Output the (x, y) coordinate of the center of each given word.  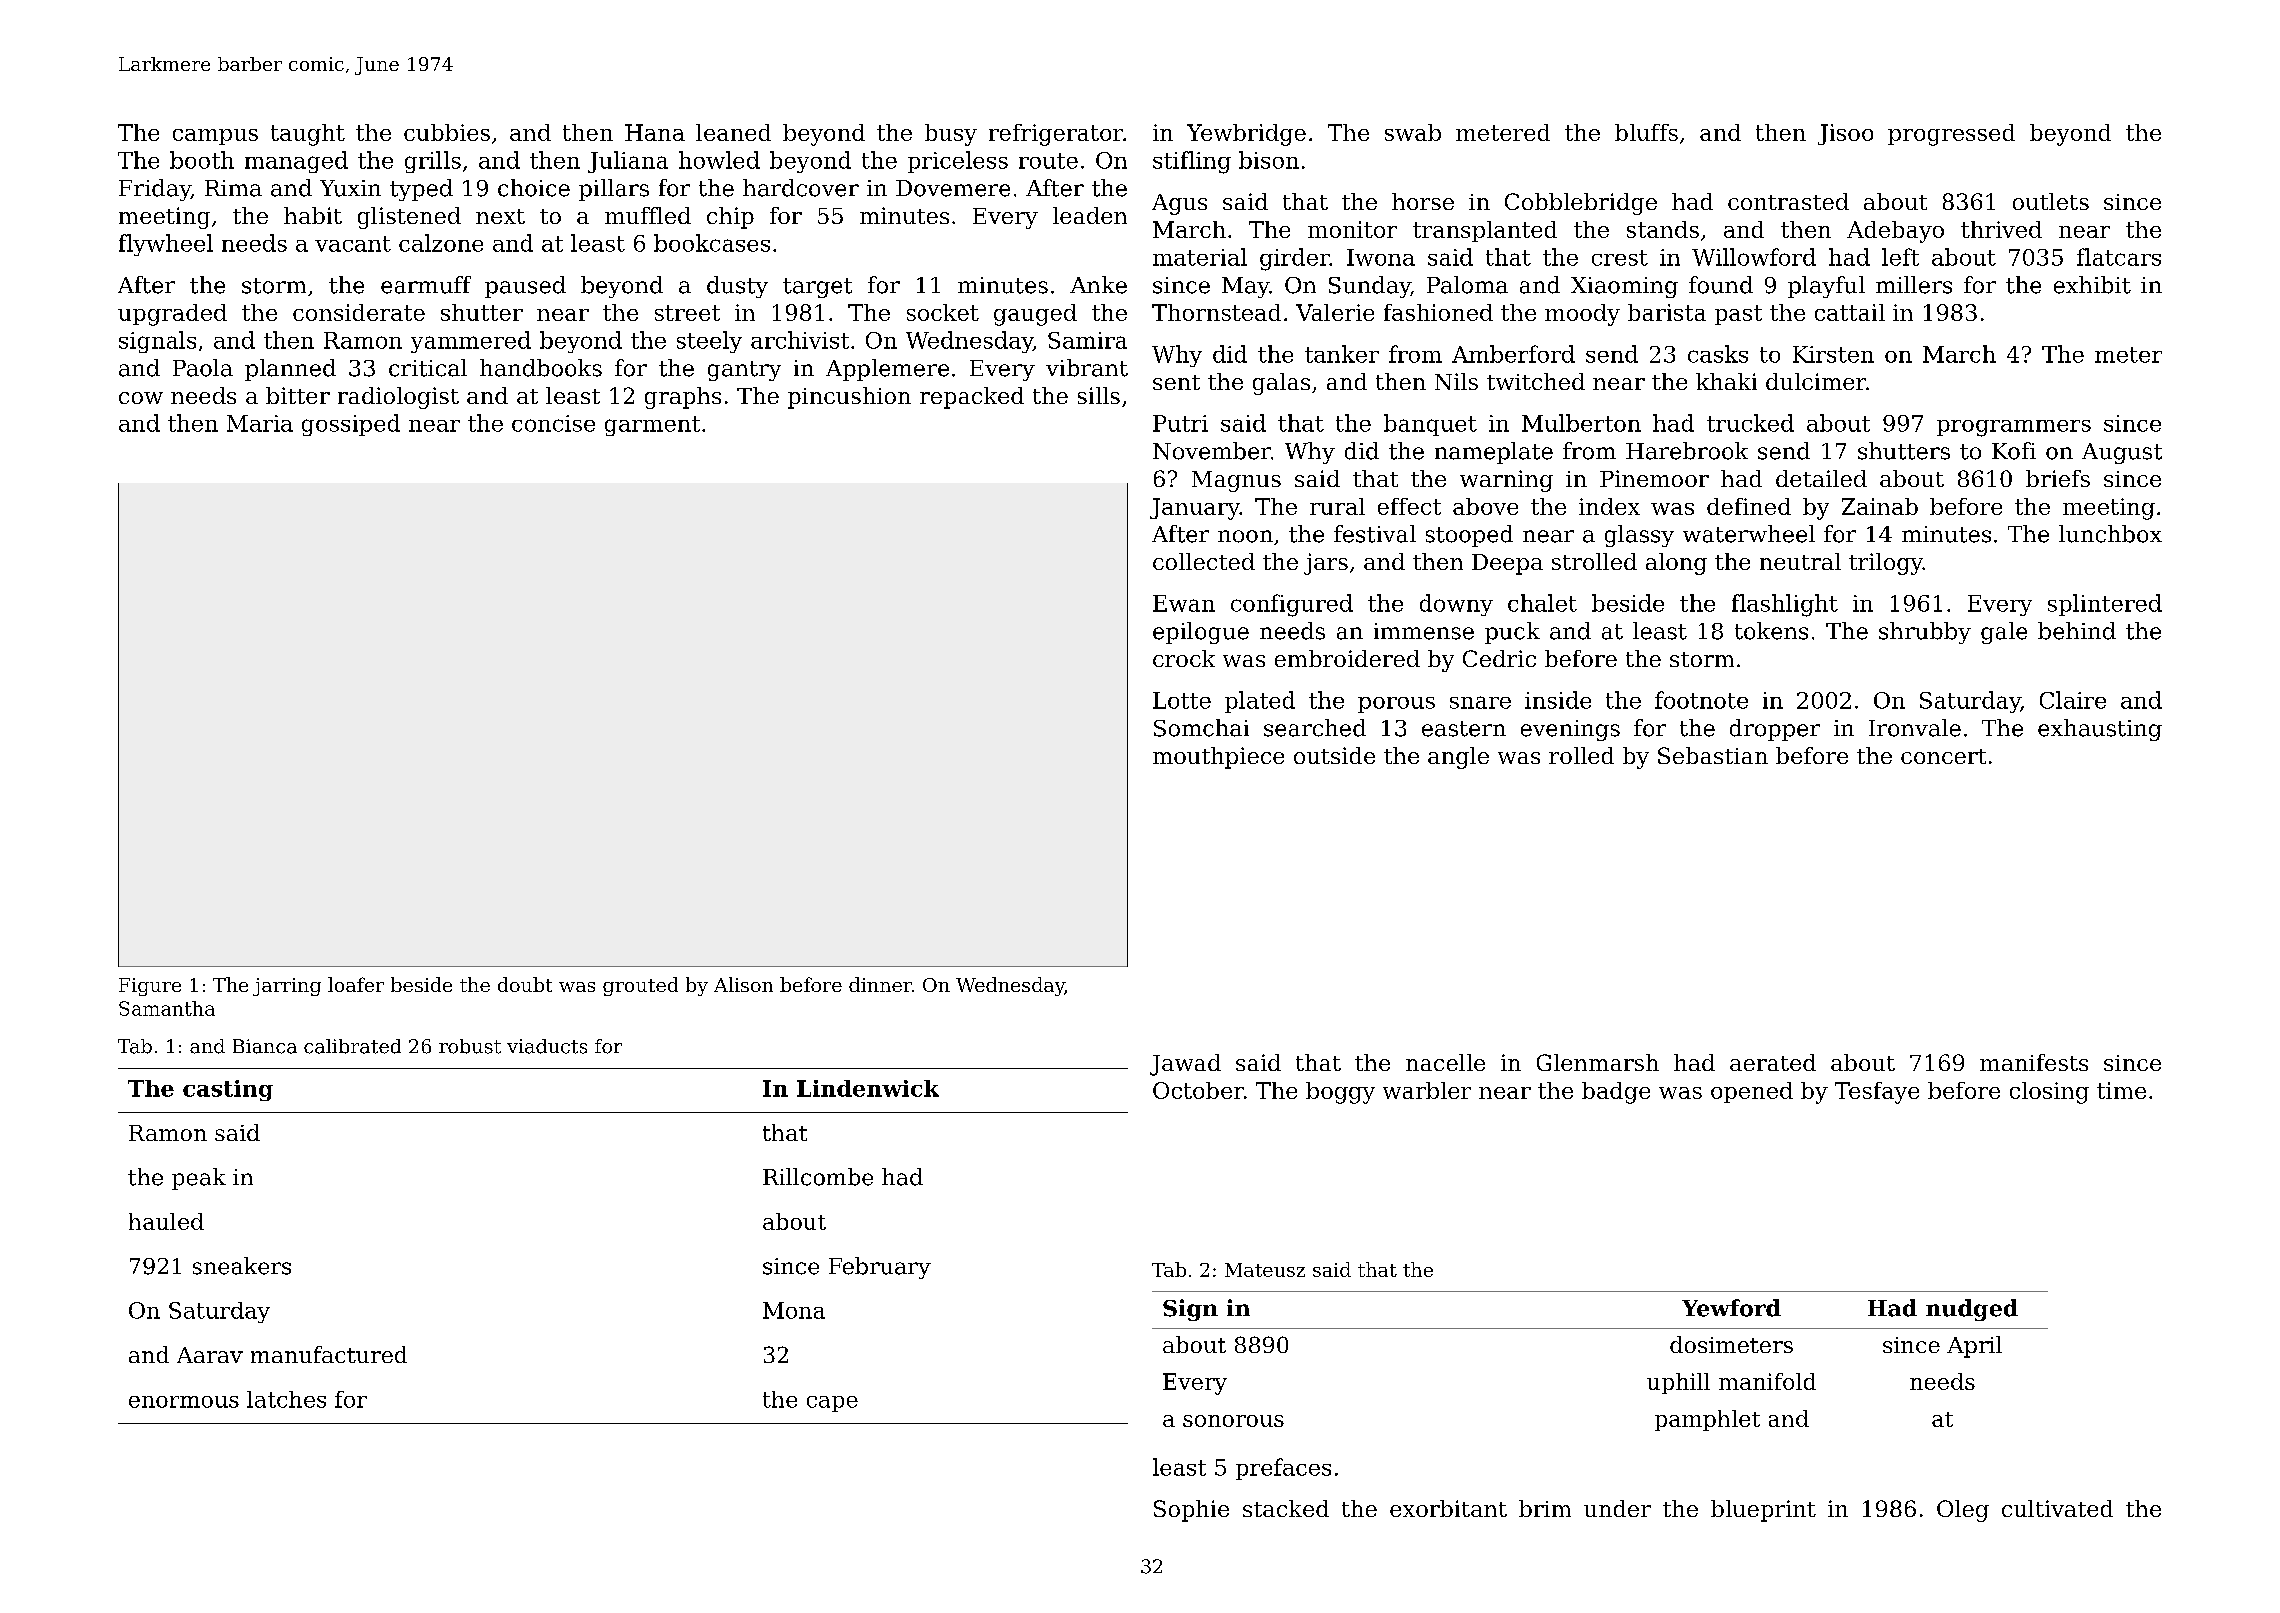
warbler (1427, 1090)
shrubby (1925, 633)
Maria (260, 423)
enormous (184, 1402)
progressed (1951, 135)
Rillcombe (818, 1177)
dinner (880, 984)
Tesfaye (1877, 1093)
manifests (2034, 1062)
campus (215, 137)
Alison (743, 984)
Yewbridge (1246, 135)
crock (1184, 658)
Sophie (1191, 1511)
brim (1545, 1508)
